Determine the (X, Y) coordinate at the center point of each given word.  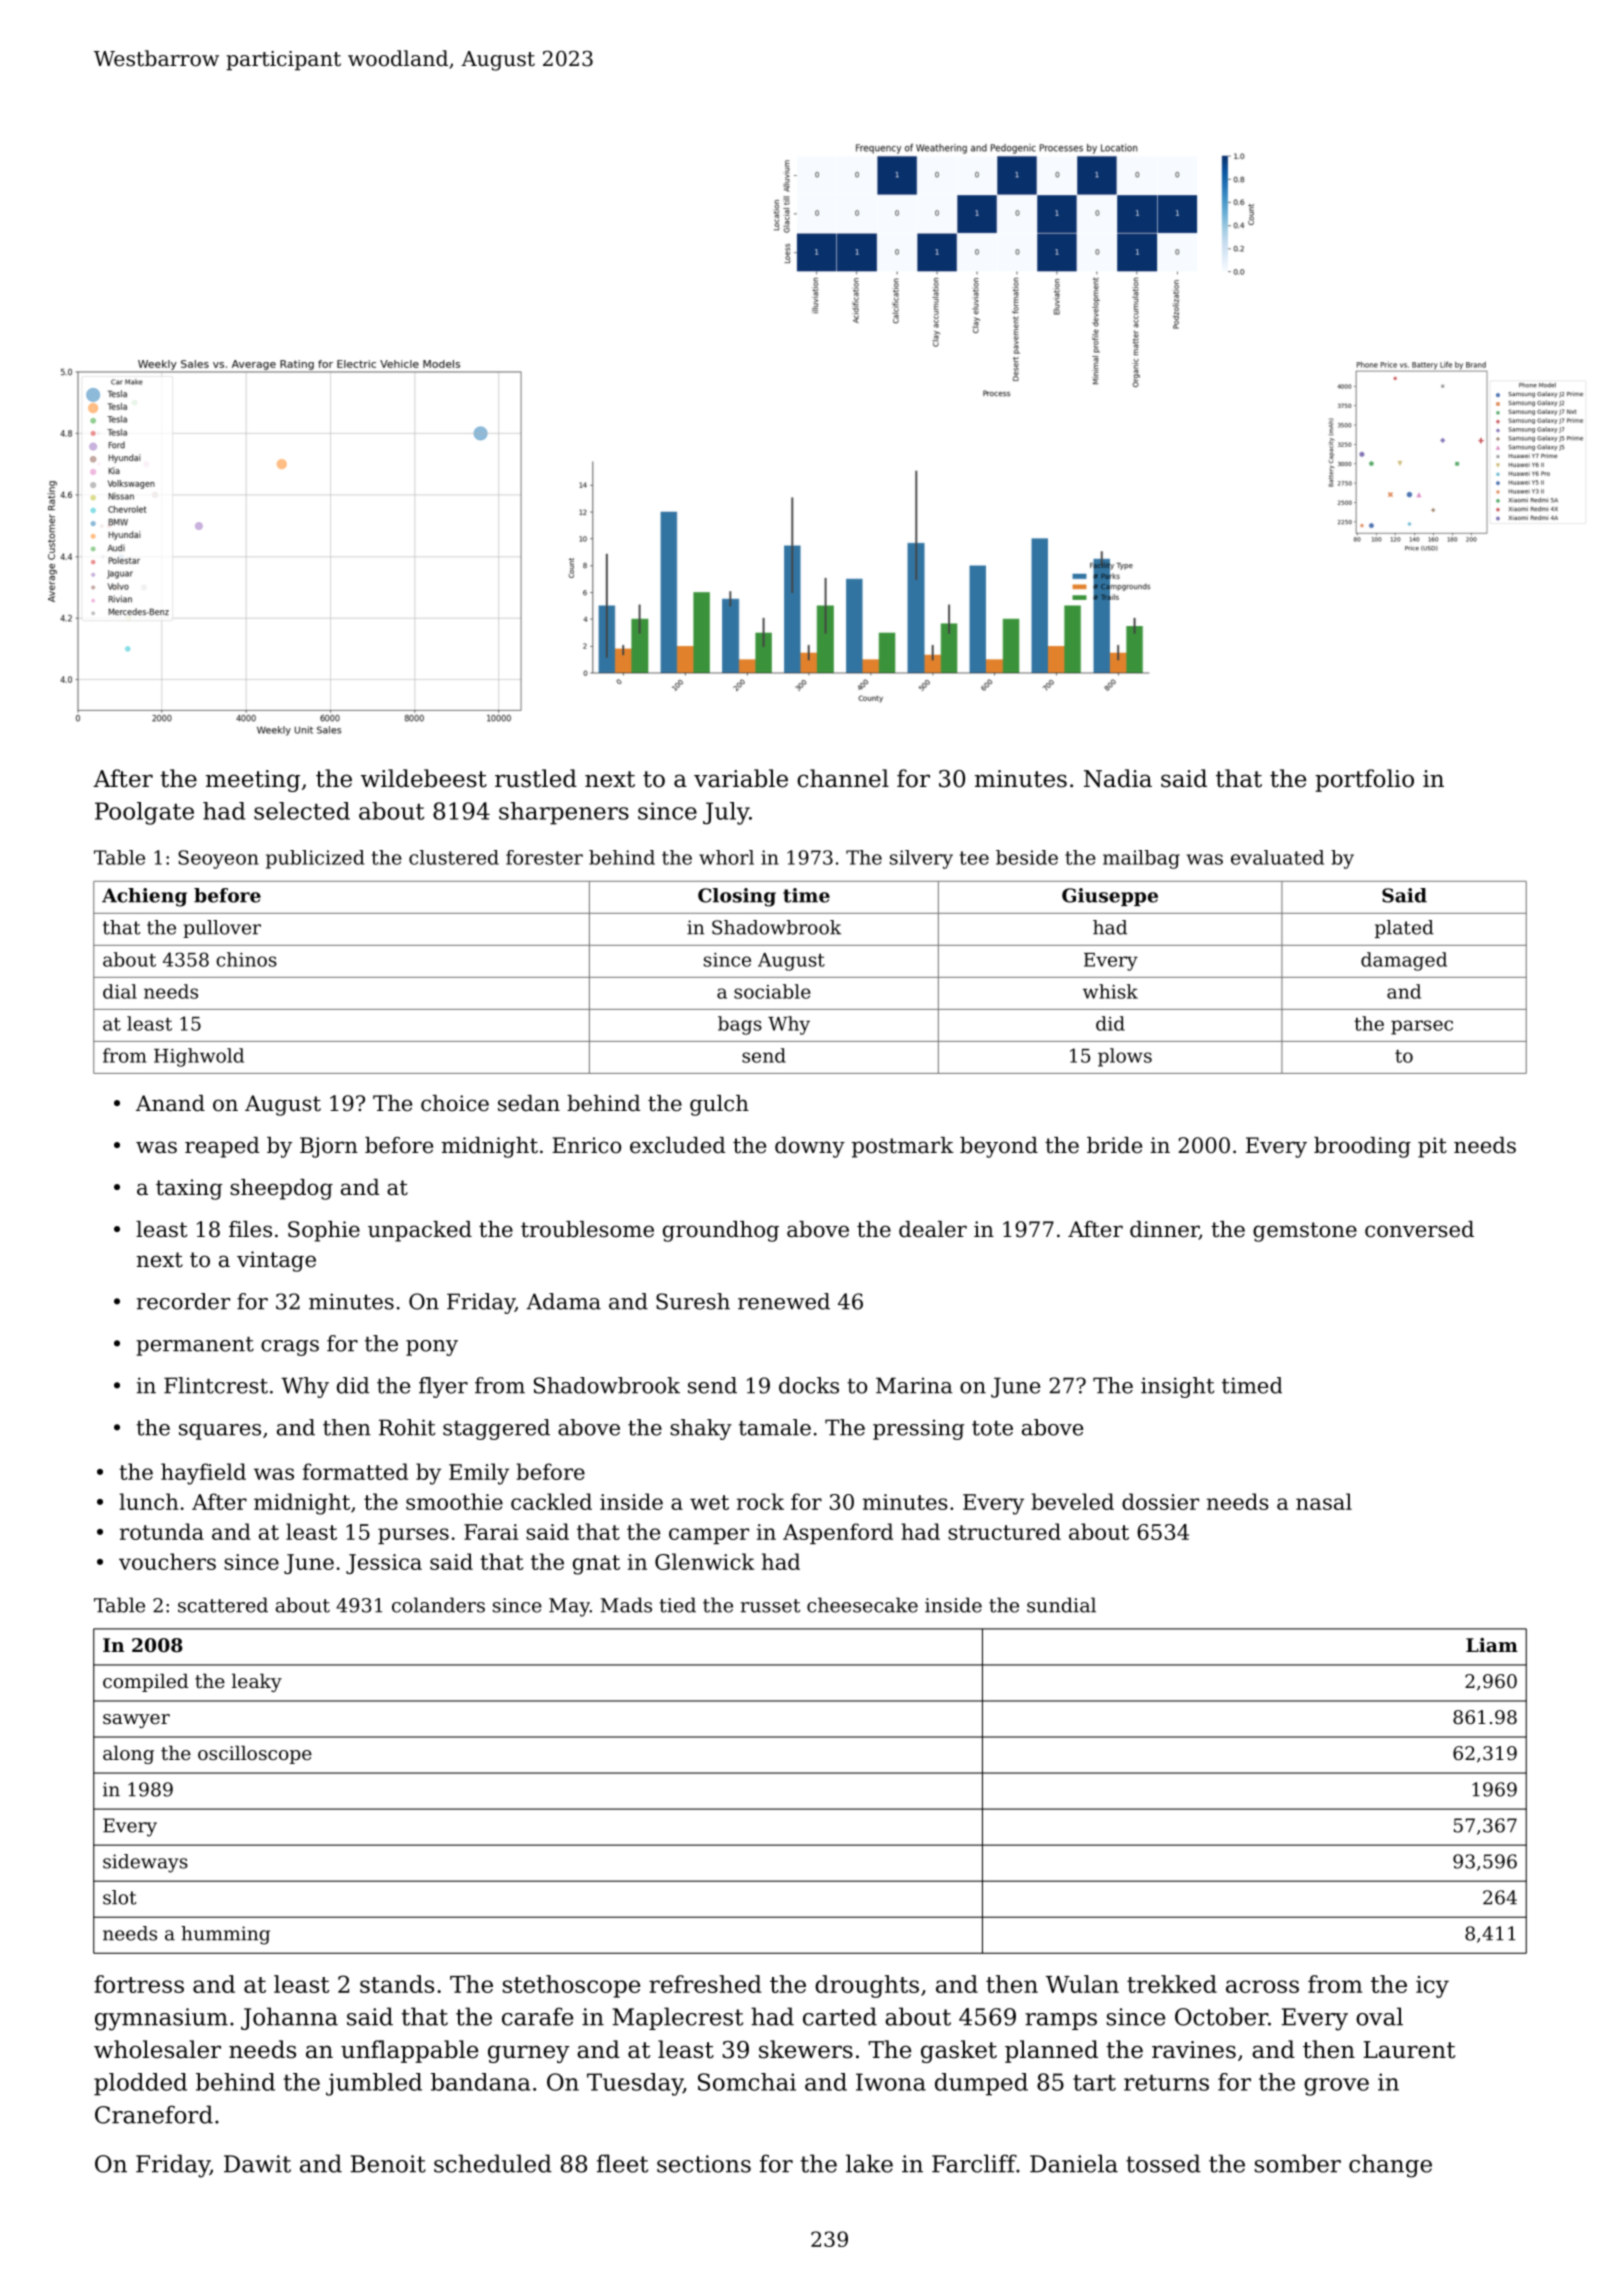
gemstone (1305, 1232)
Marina (914, 1385)
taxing (189, 1189)
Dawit (257, 2164)
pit (1432, 1147)
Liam (1492, 1645)
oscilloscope (255, 1754)
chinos (246, 959)
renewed (784, 1301)
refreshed (705, 1984)
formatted (355, 1471)
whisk (1110, 991)
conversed (1419, 1229)
